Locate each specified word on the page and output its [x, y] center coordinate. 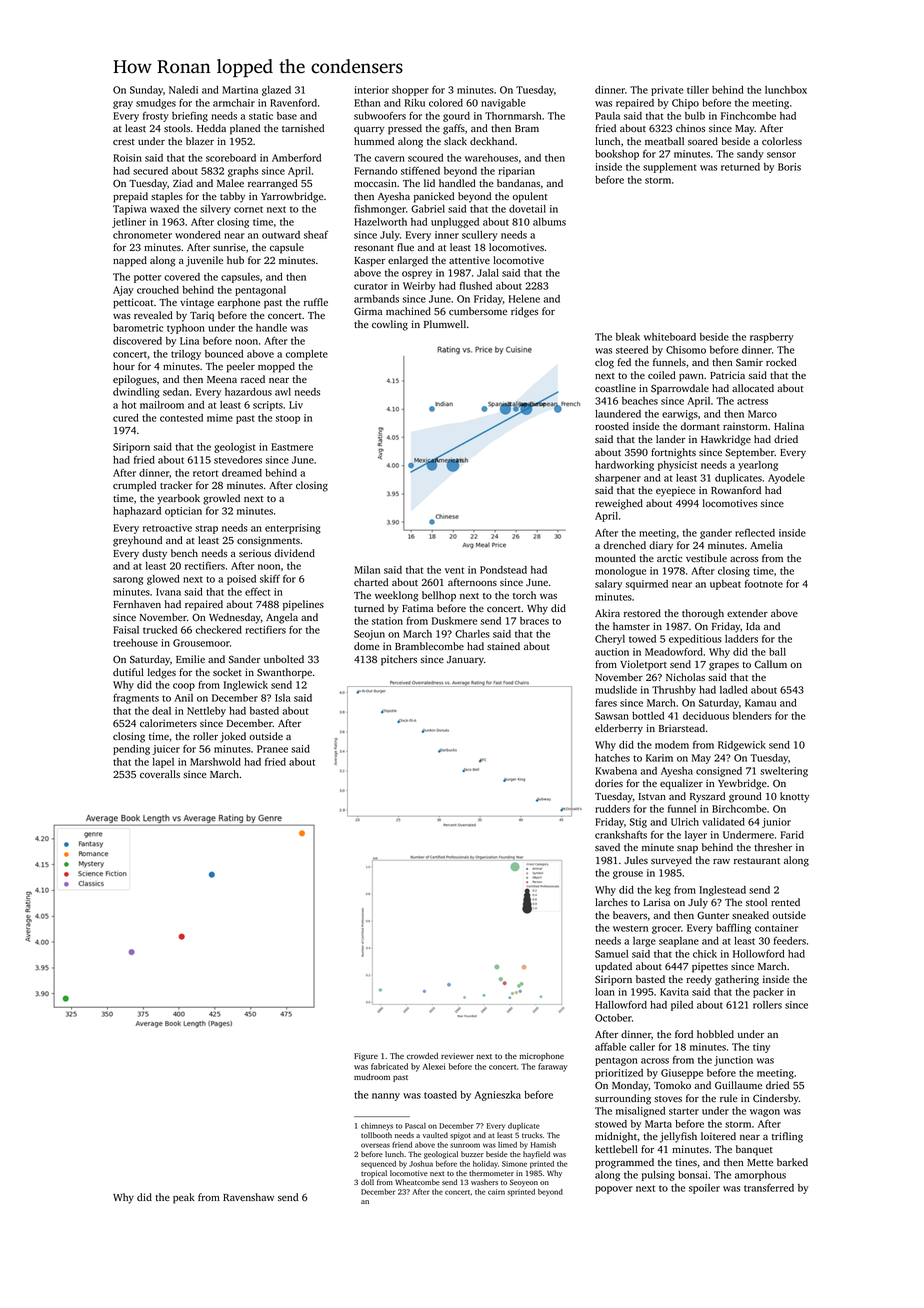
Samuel [611, 954]
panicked [434, 197]
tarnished [303, 128]
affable [610, 1046]
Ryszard [707, 797]
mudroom [372, 1077]
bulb [695, 116]
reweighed [619, 504]
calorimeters [168, 723]
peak [184, 1198]
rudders [612, 809]
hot [129, 405]
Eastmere [292, 447]
